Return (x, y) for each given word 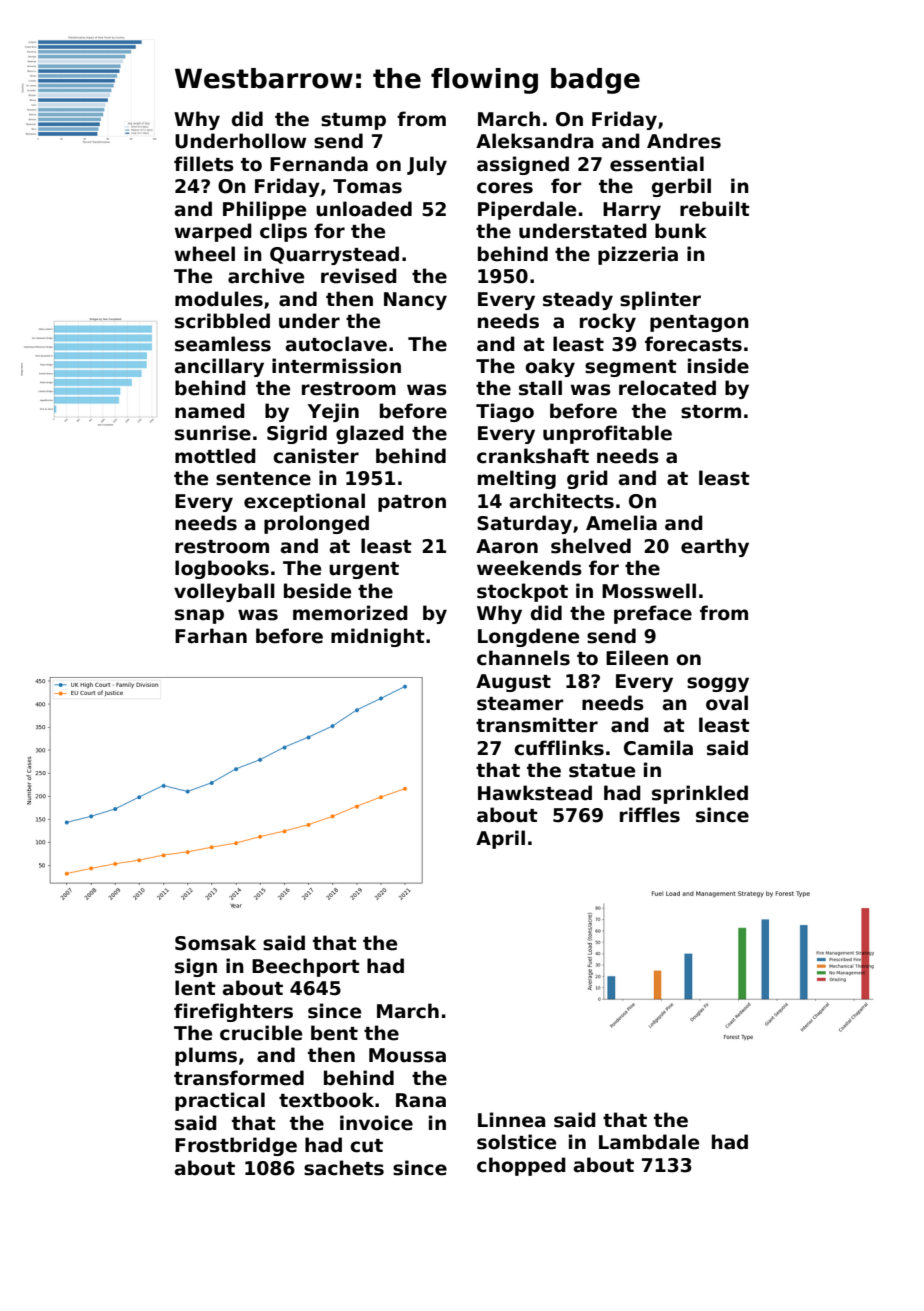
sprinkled (700, 794)
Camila (658, 748)
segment (631, 368)
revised (359, 276)
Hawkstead (535, 793)
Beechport (306, 967)
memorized (350, 613)
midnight (378, 637)
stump (353, 121)
